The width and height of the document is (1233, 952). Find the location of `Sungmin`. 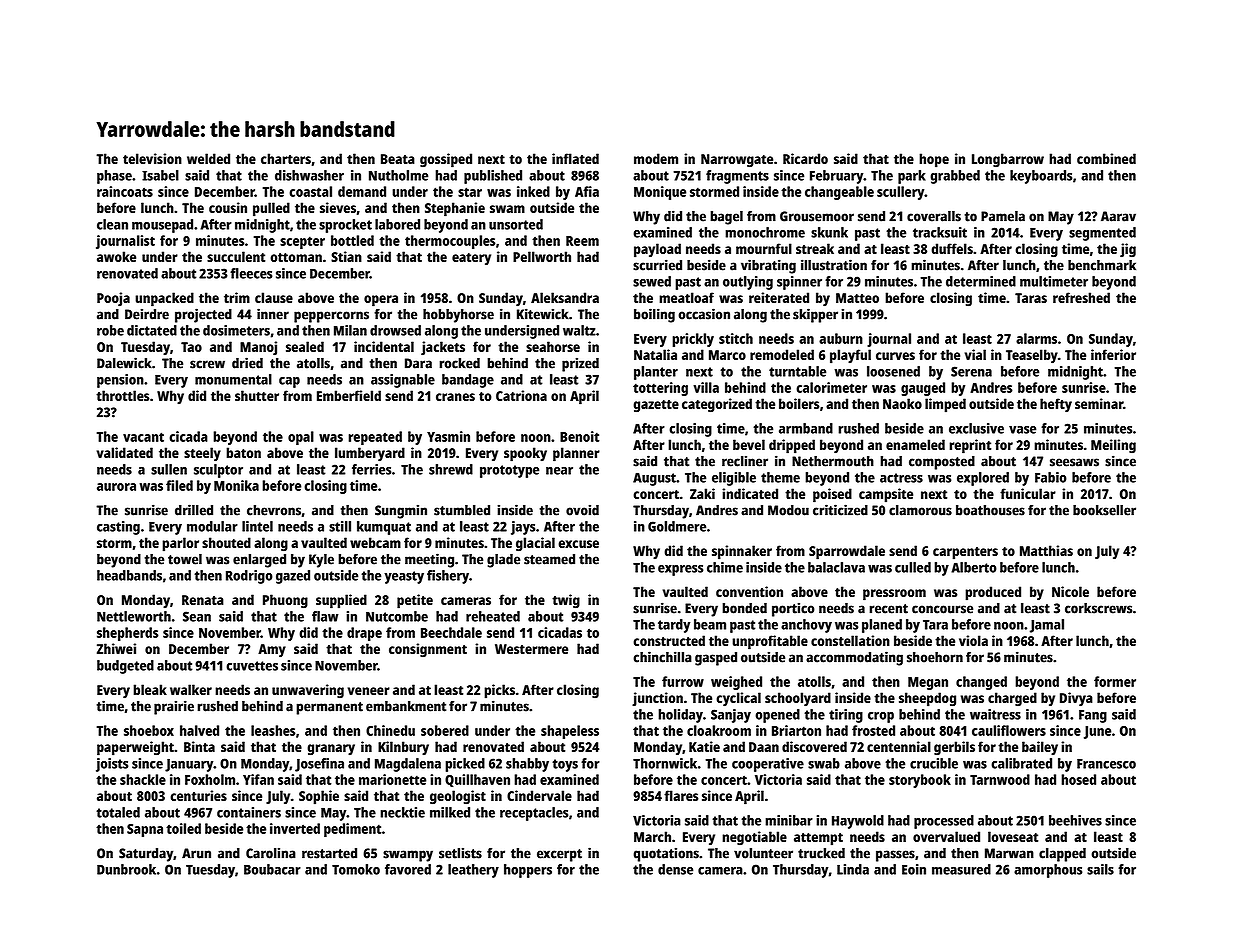

Sungmin is located at coordinates (401, 511).
